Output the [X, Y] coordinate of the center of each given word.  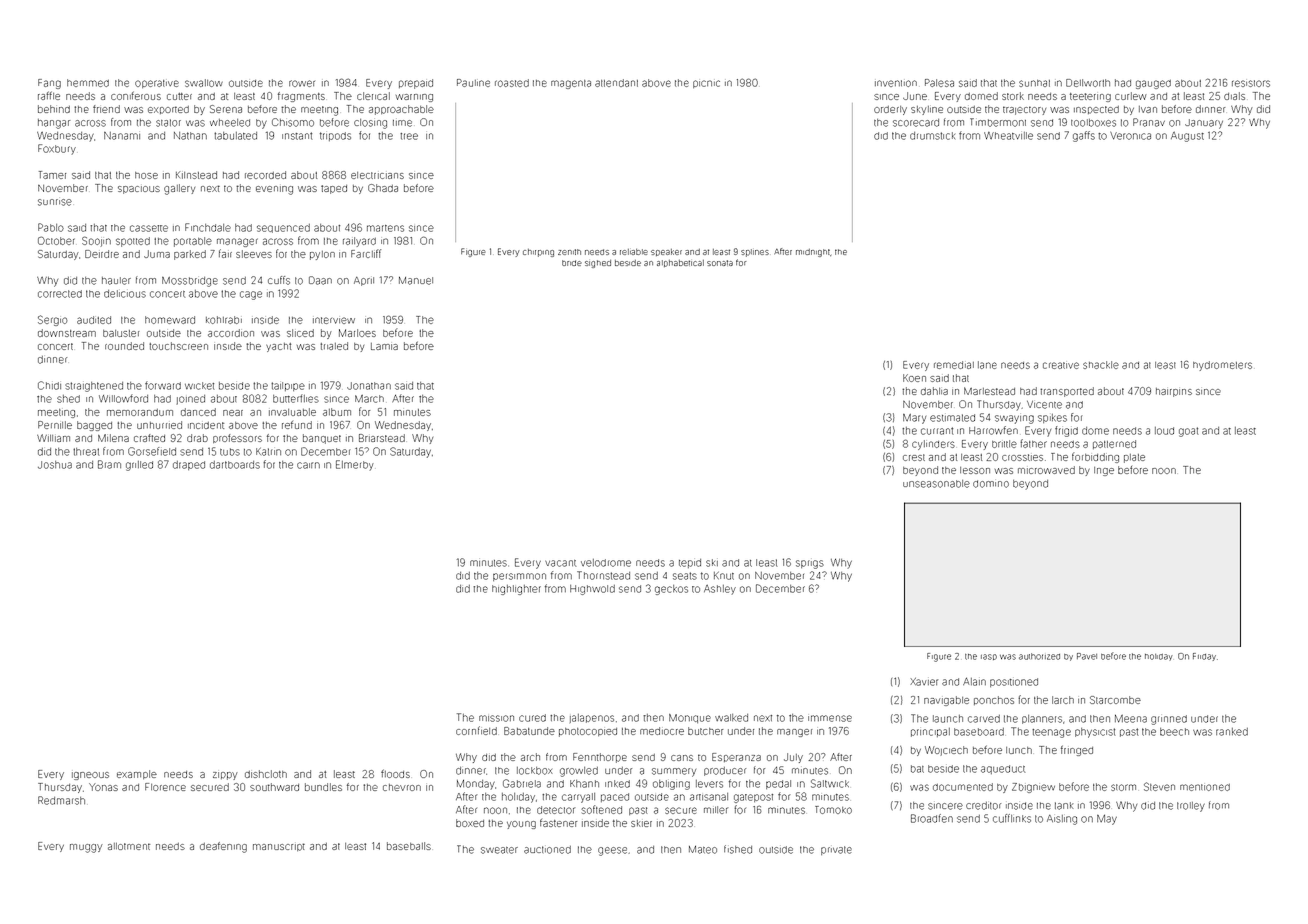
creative [1061, 365]
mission [496, 718]
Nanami [122, 136]
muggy [86, 848]
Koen [914, 378]
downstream [67, 333]
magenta [571, 84]
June [915, 96]
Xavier [924, 682]
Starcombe [1115, 700]
